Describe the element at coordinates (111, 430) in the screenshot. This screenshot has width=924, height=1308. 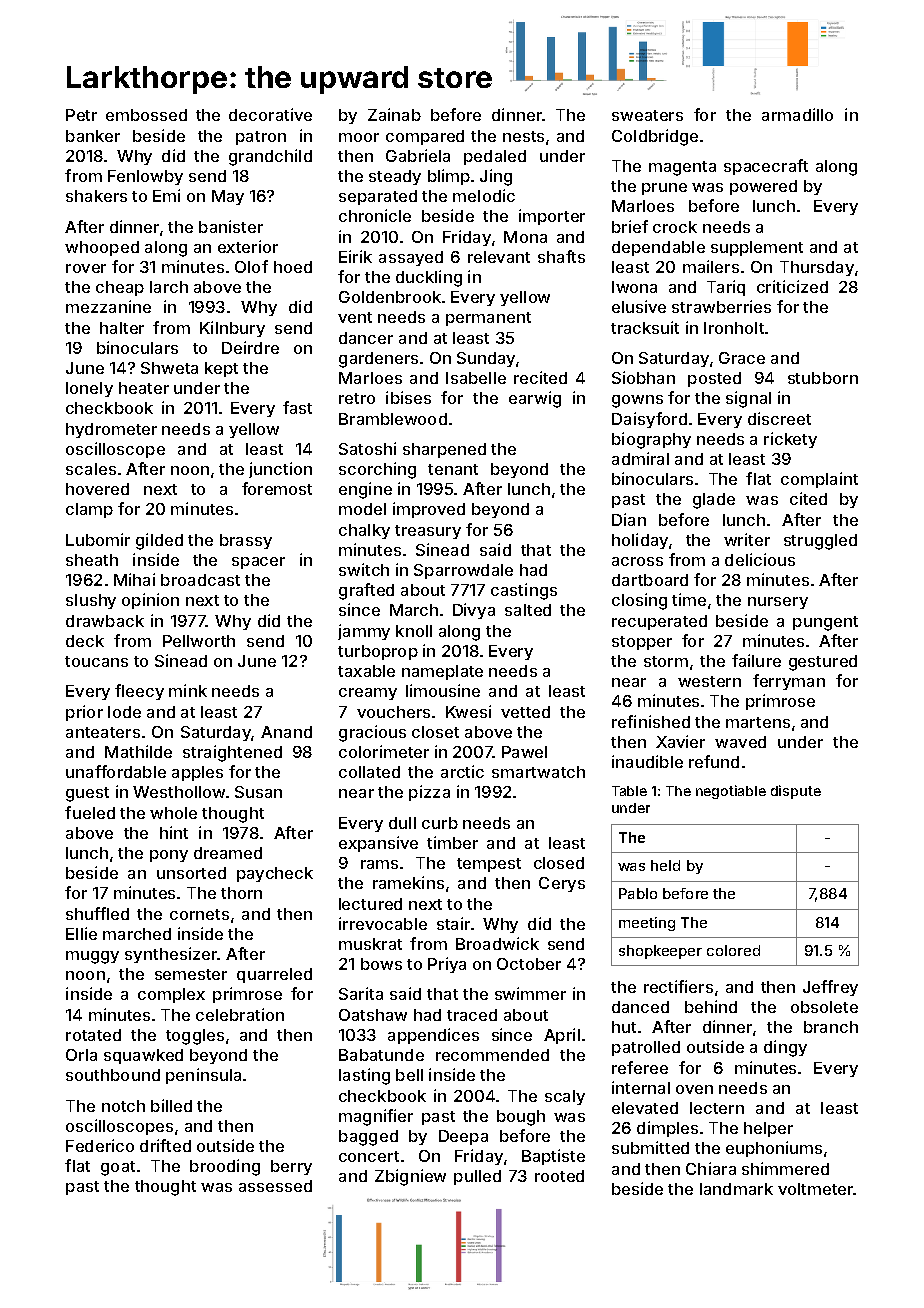
I see `hydrometer` at that location.
